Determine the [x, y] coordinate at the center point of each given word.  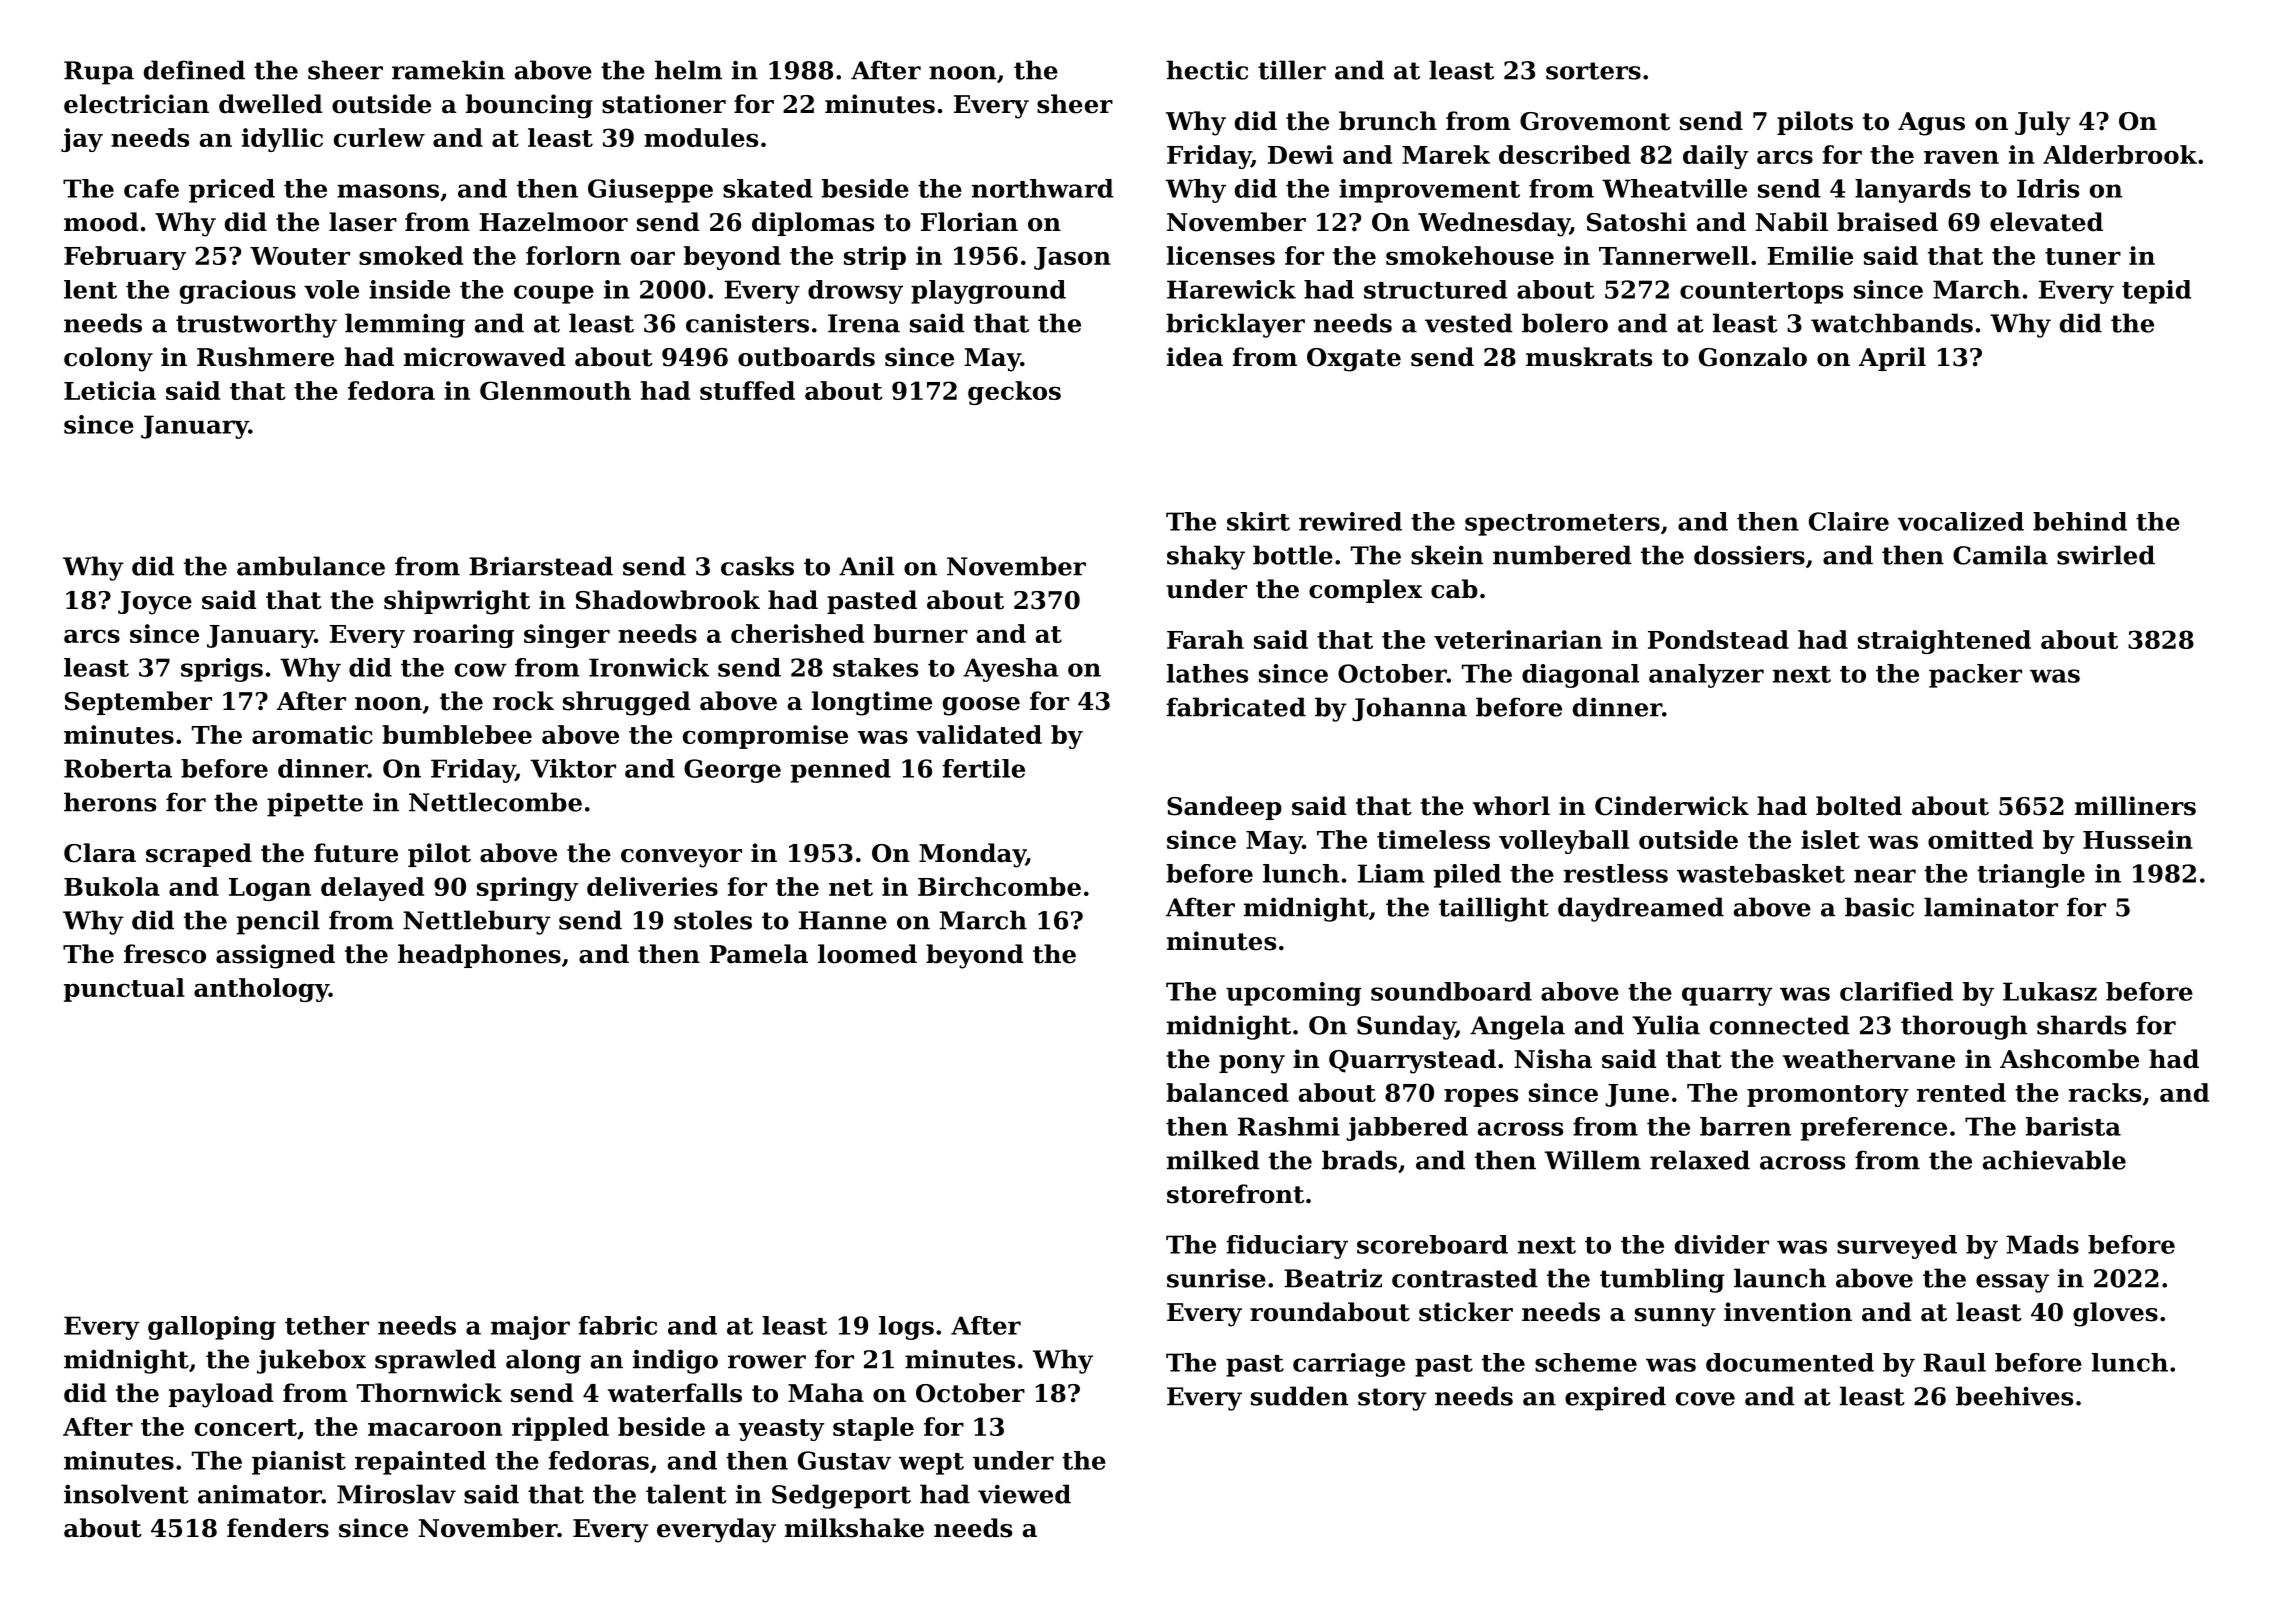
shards [2081, 1025]
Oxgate [1354, 360]
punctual [124, 990]
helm [688, 70]
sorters [1593, 71]
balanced [1227, 1092]
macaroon [435, 1429]
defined [194, 70]
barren [1745, 1126]
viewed [1024, 1494]
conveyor [681, 858]
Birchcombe [999, 886]
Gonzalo [1753, 357]
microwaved [485, 357]
